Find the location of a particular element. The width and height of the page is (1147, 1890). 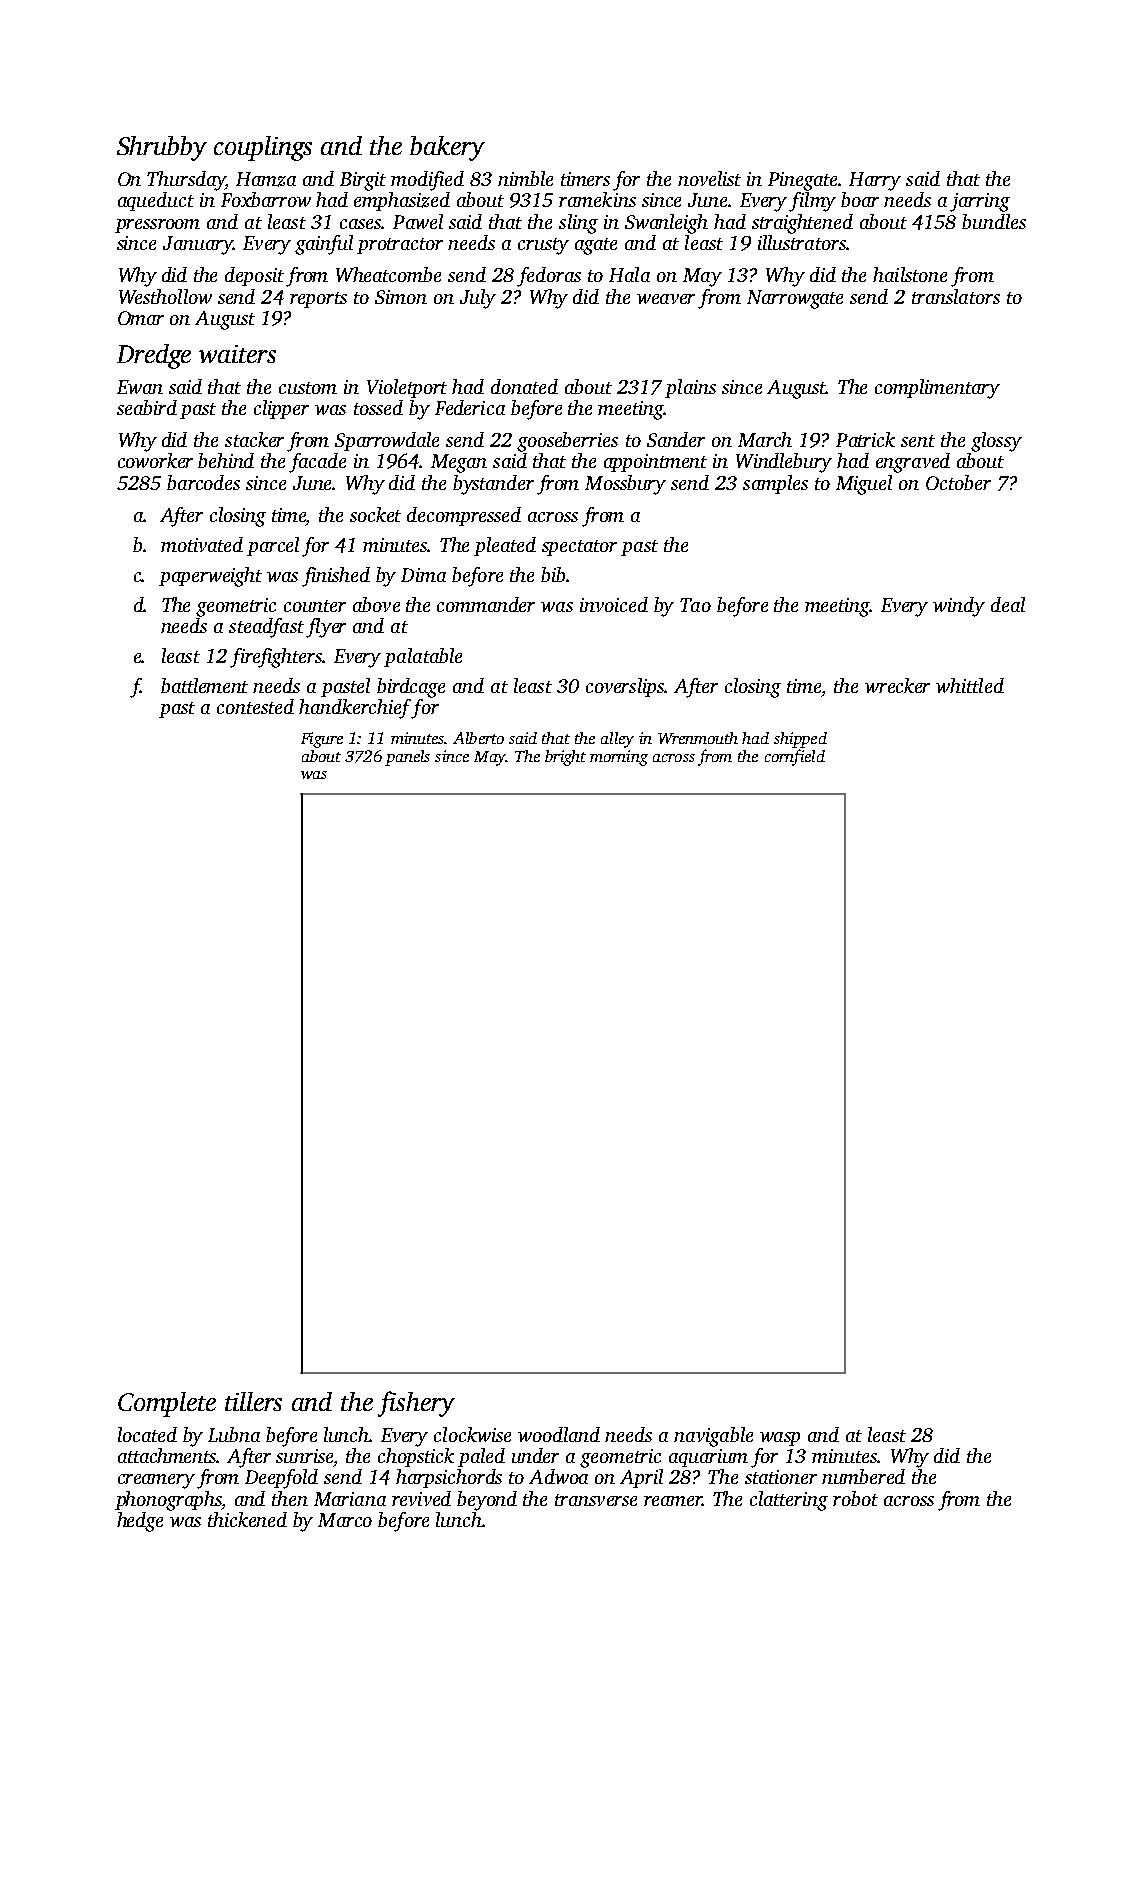

jarring is located at coordinates (980, 202).
